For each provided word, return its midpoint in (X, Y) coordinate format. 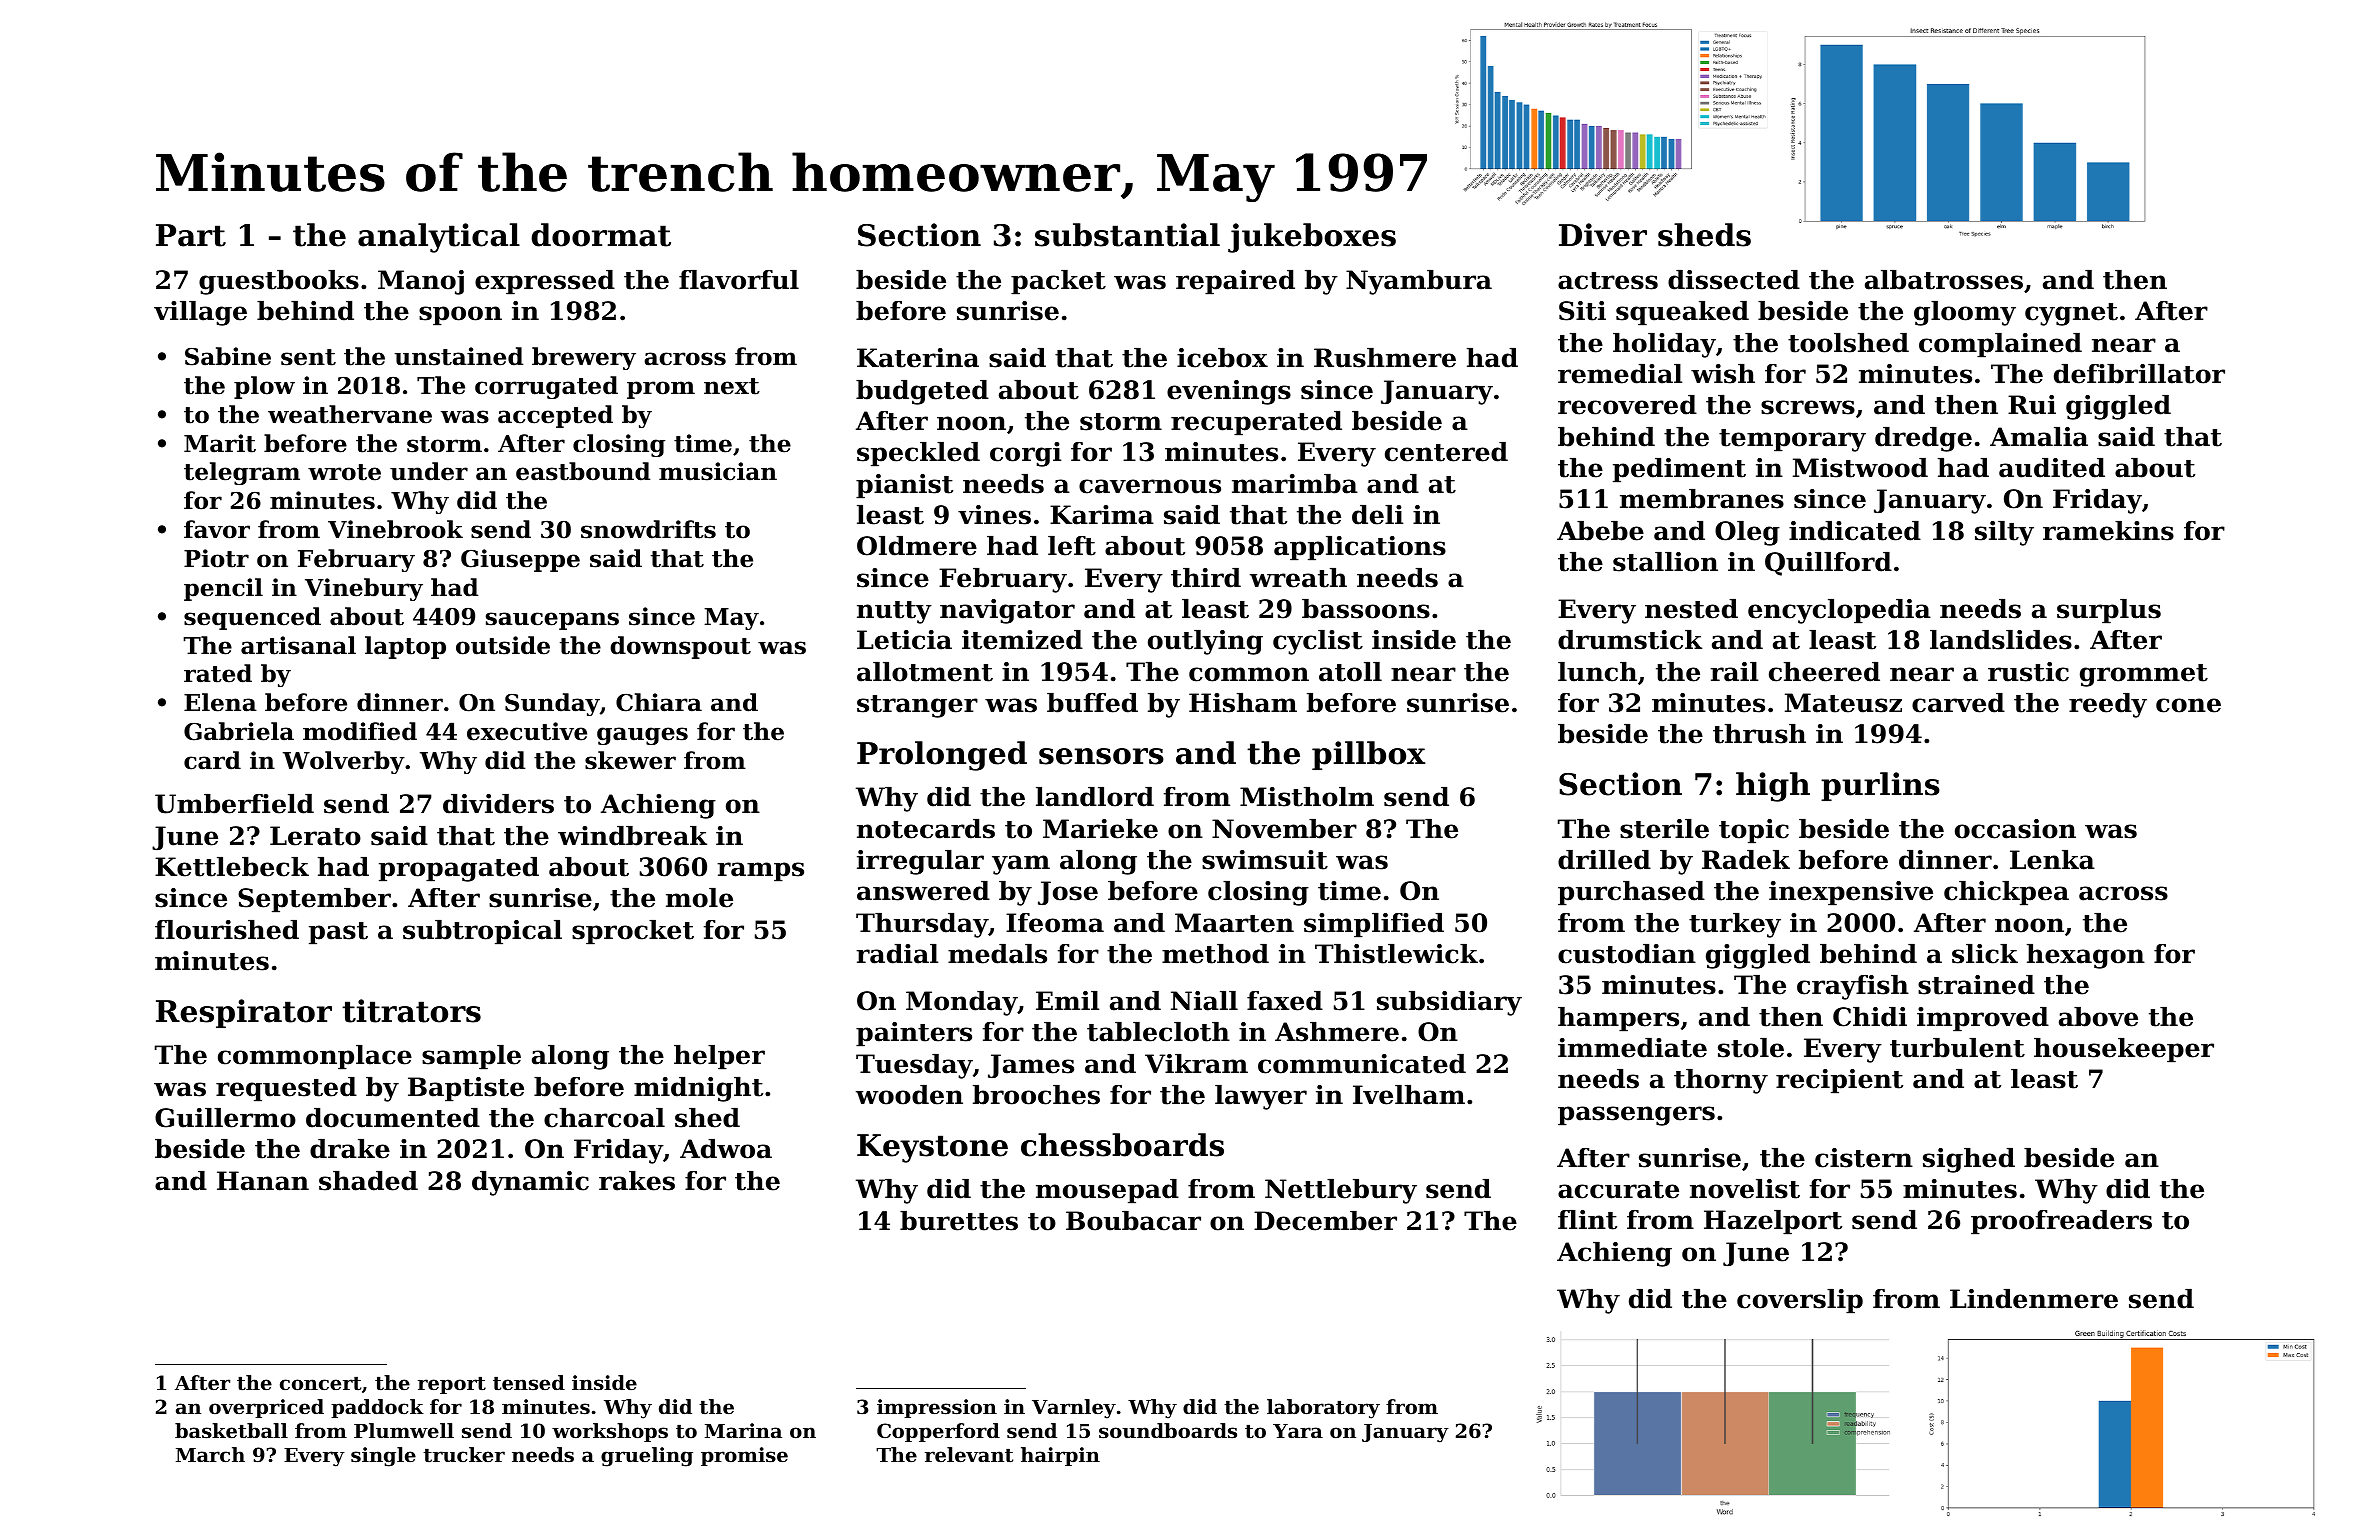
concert (320, 1384)
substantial (1127, 235)
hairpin (1060, 1456)
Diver (1603, 235)
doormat (601, 235)
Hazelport (1773, 1222)
